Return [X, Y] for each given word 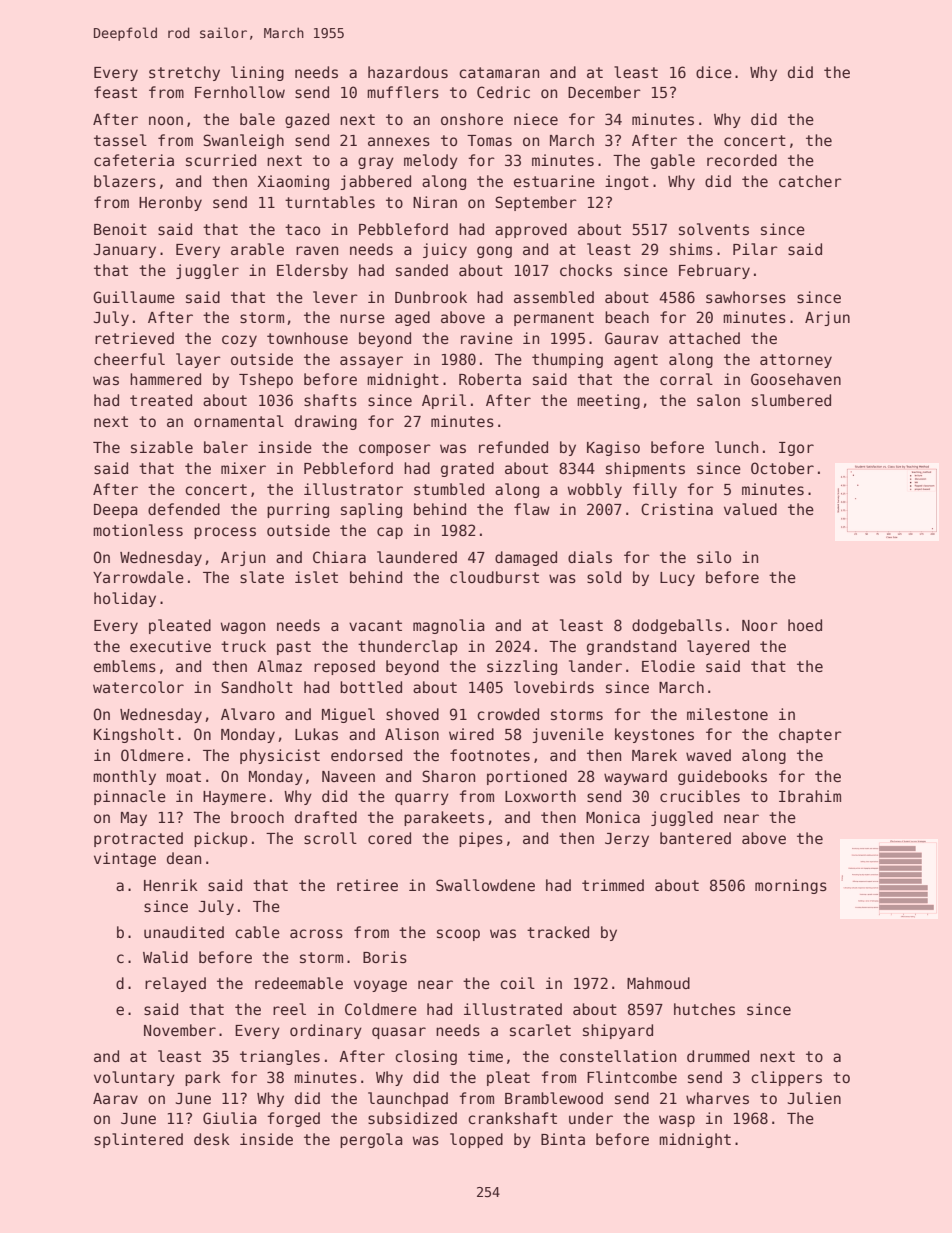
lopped [476, 1140]
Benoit [120, 229]
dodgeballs [677, 626]
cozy [239, 341]
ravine [487, 338]
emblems [125, 666]
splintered [138, 1140]
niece [536, 119]
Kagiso [613, 448]
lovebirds [554, 687]
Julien [814, 1098]
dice [714, 72]
